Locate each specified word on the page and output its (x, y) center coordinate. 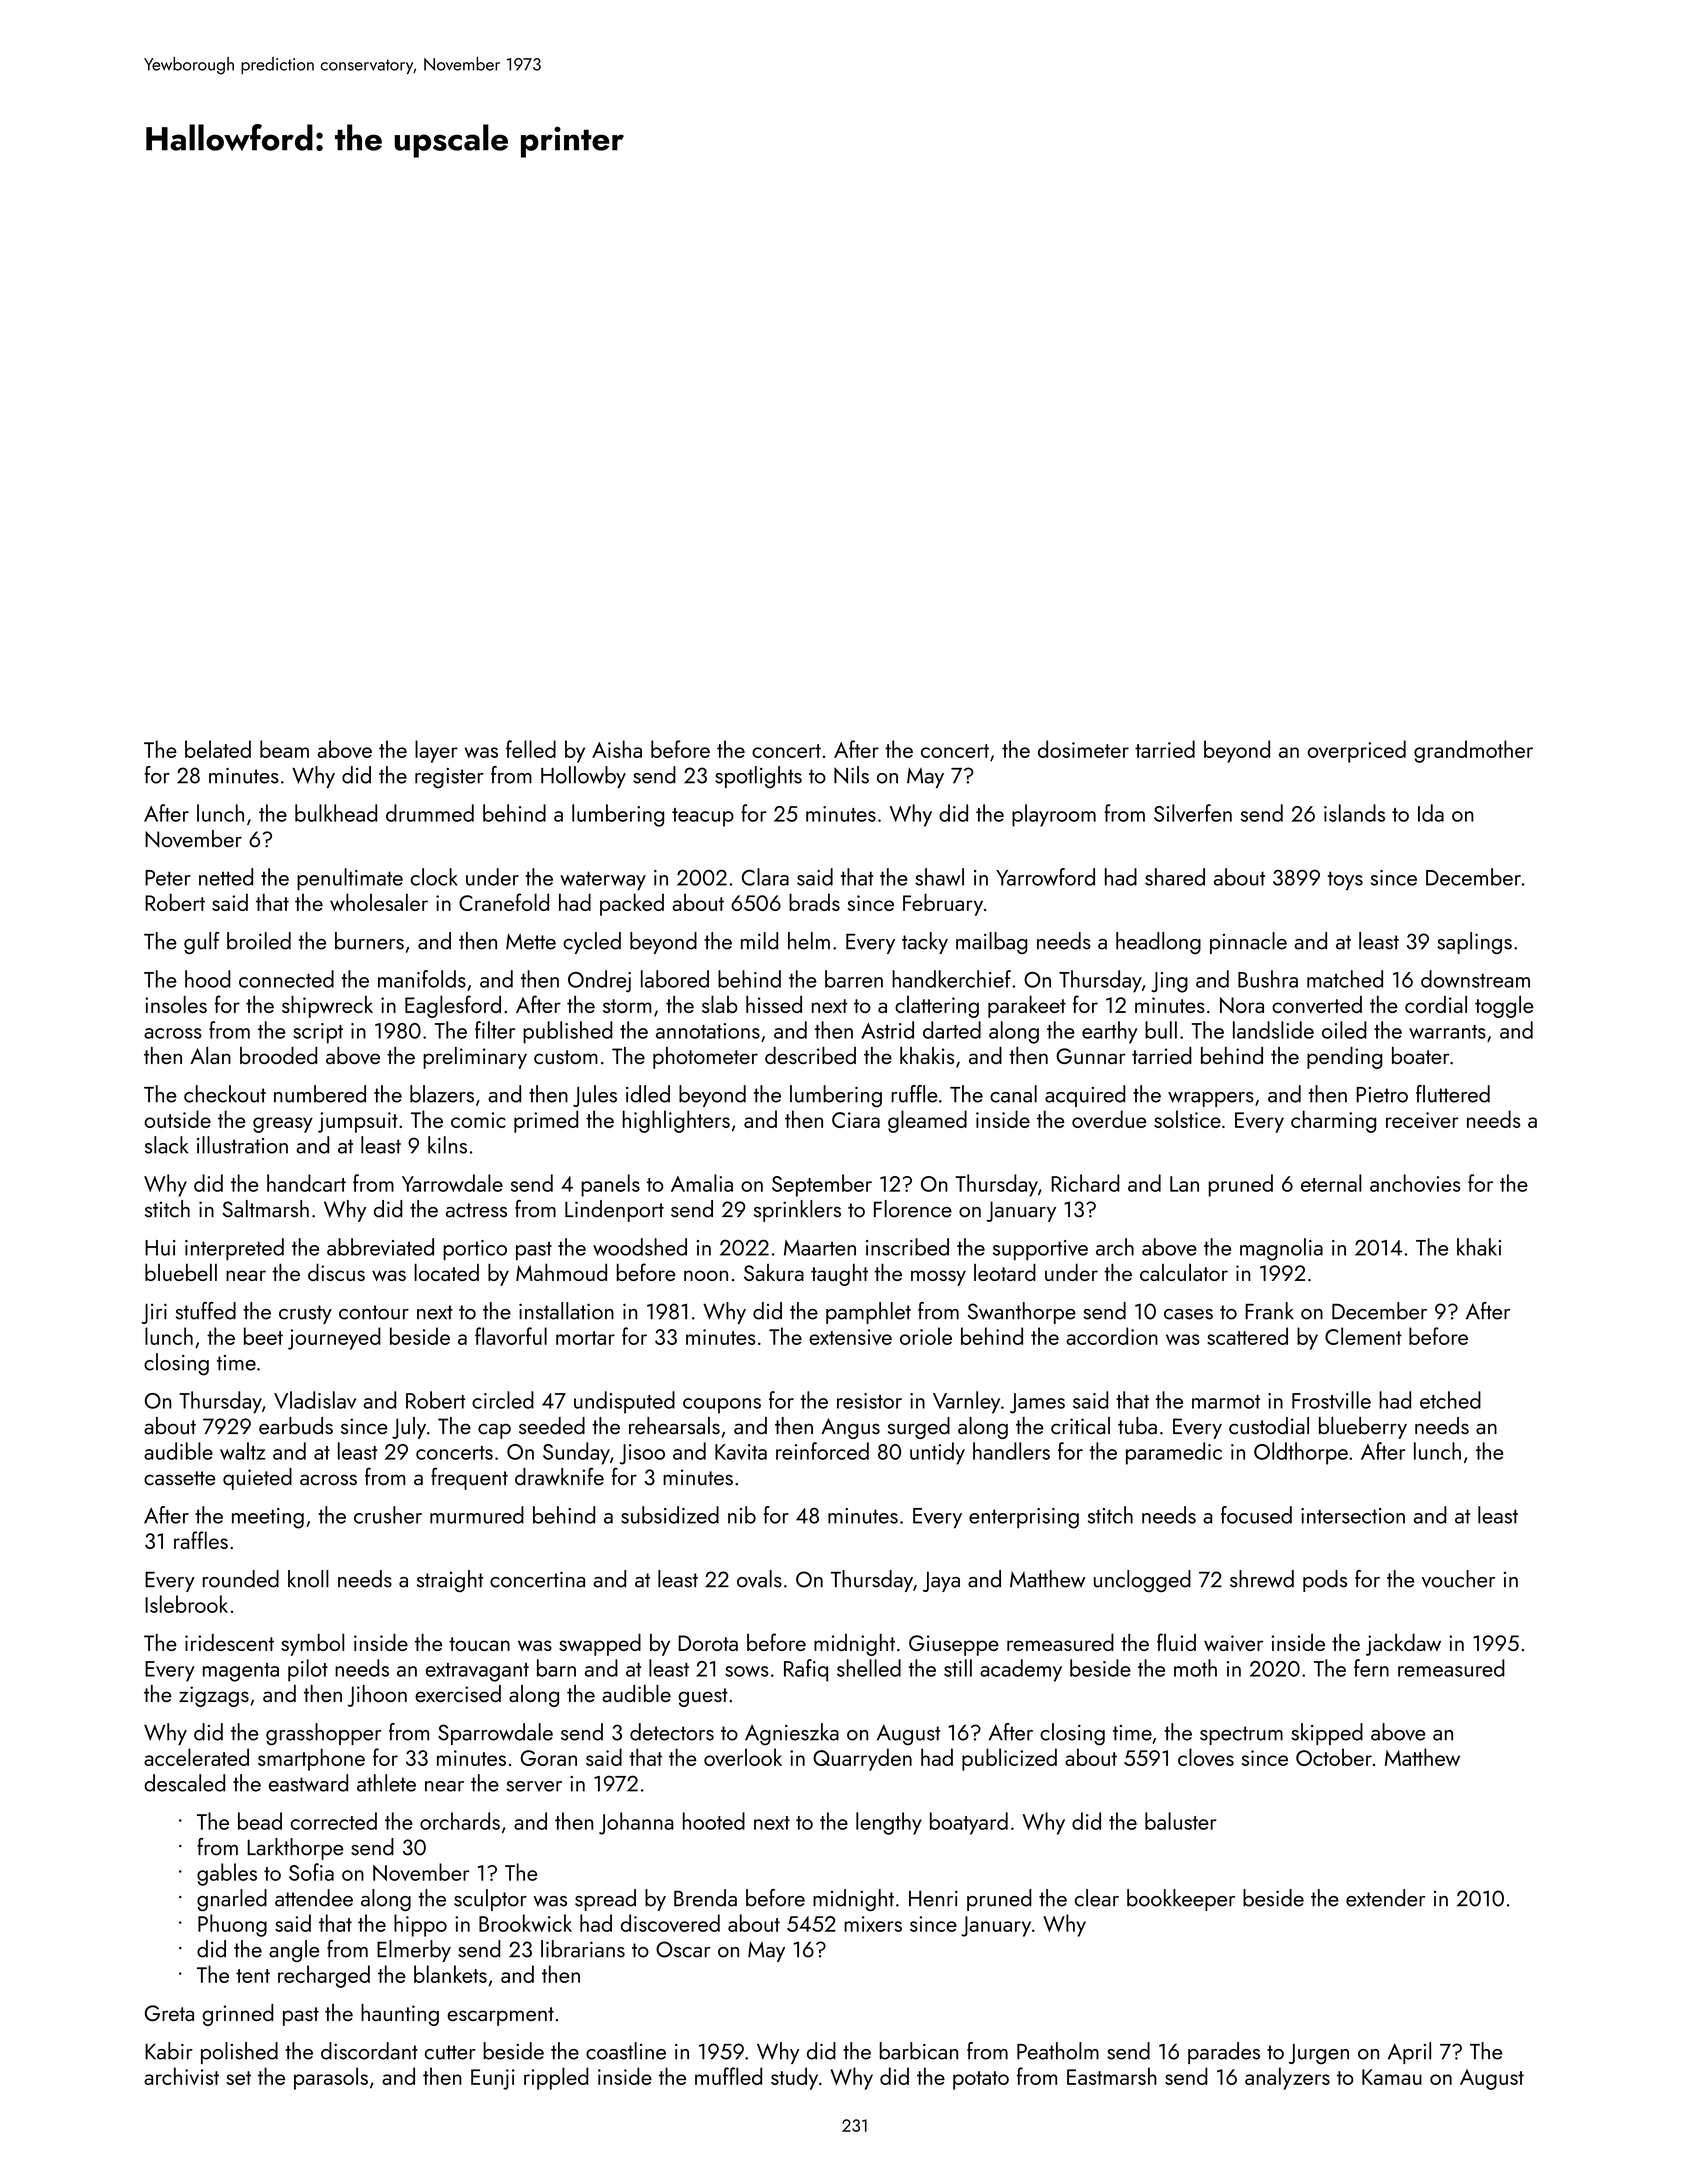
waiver (1233, 1643)
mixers (873, 1924)
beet (263, 1336)
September (822, 1185)
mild (759, 941)
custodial (1269, 1426)
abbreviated (380, 1247)
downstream (1475, 979)
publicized (1009, 1759)
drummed (430, 813)
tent (253, 1976)
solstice (1187, 1119)
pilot (308, 1670)
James (1037, 1403)
